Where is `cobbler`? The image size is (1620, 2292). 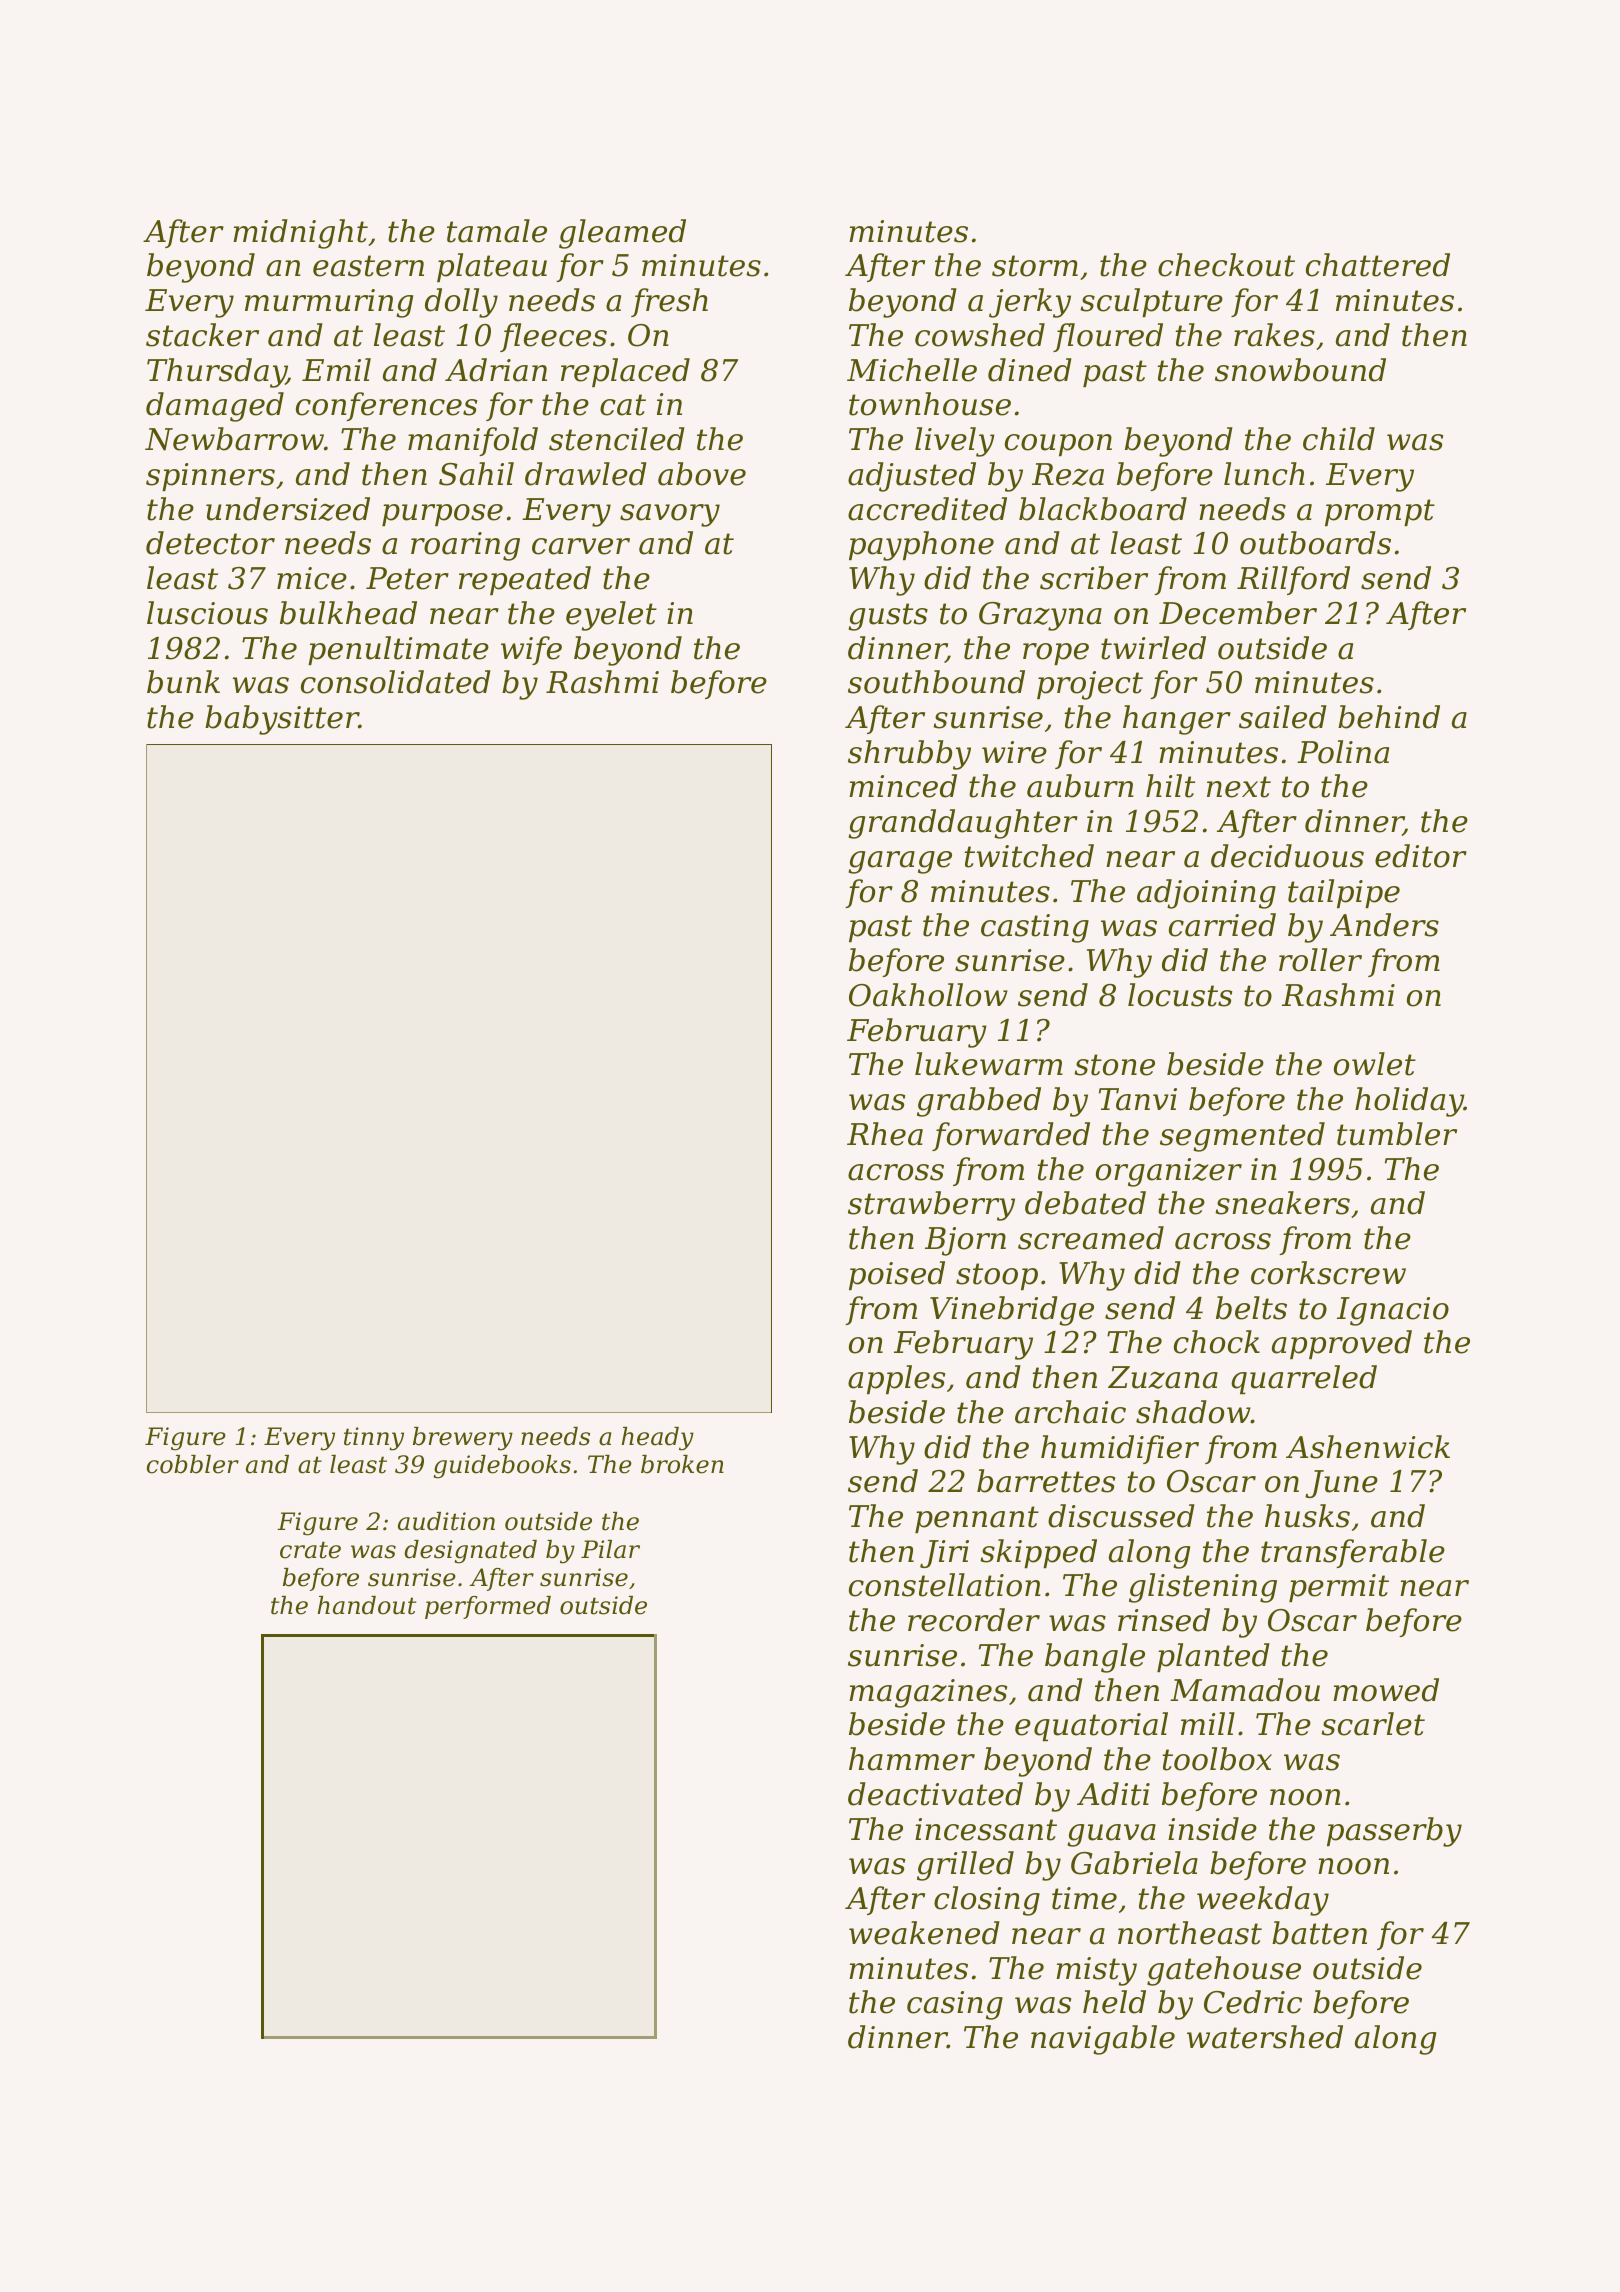
cobbler is located at coordinates (193, 1464).
